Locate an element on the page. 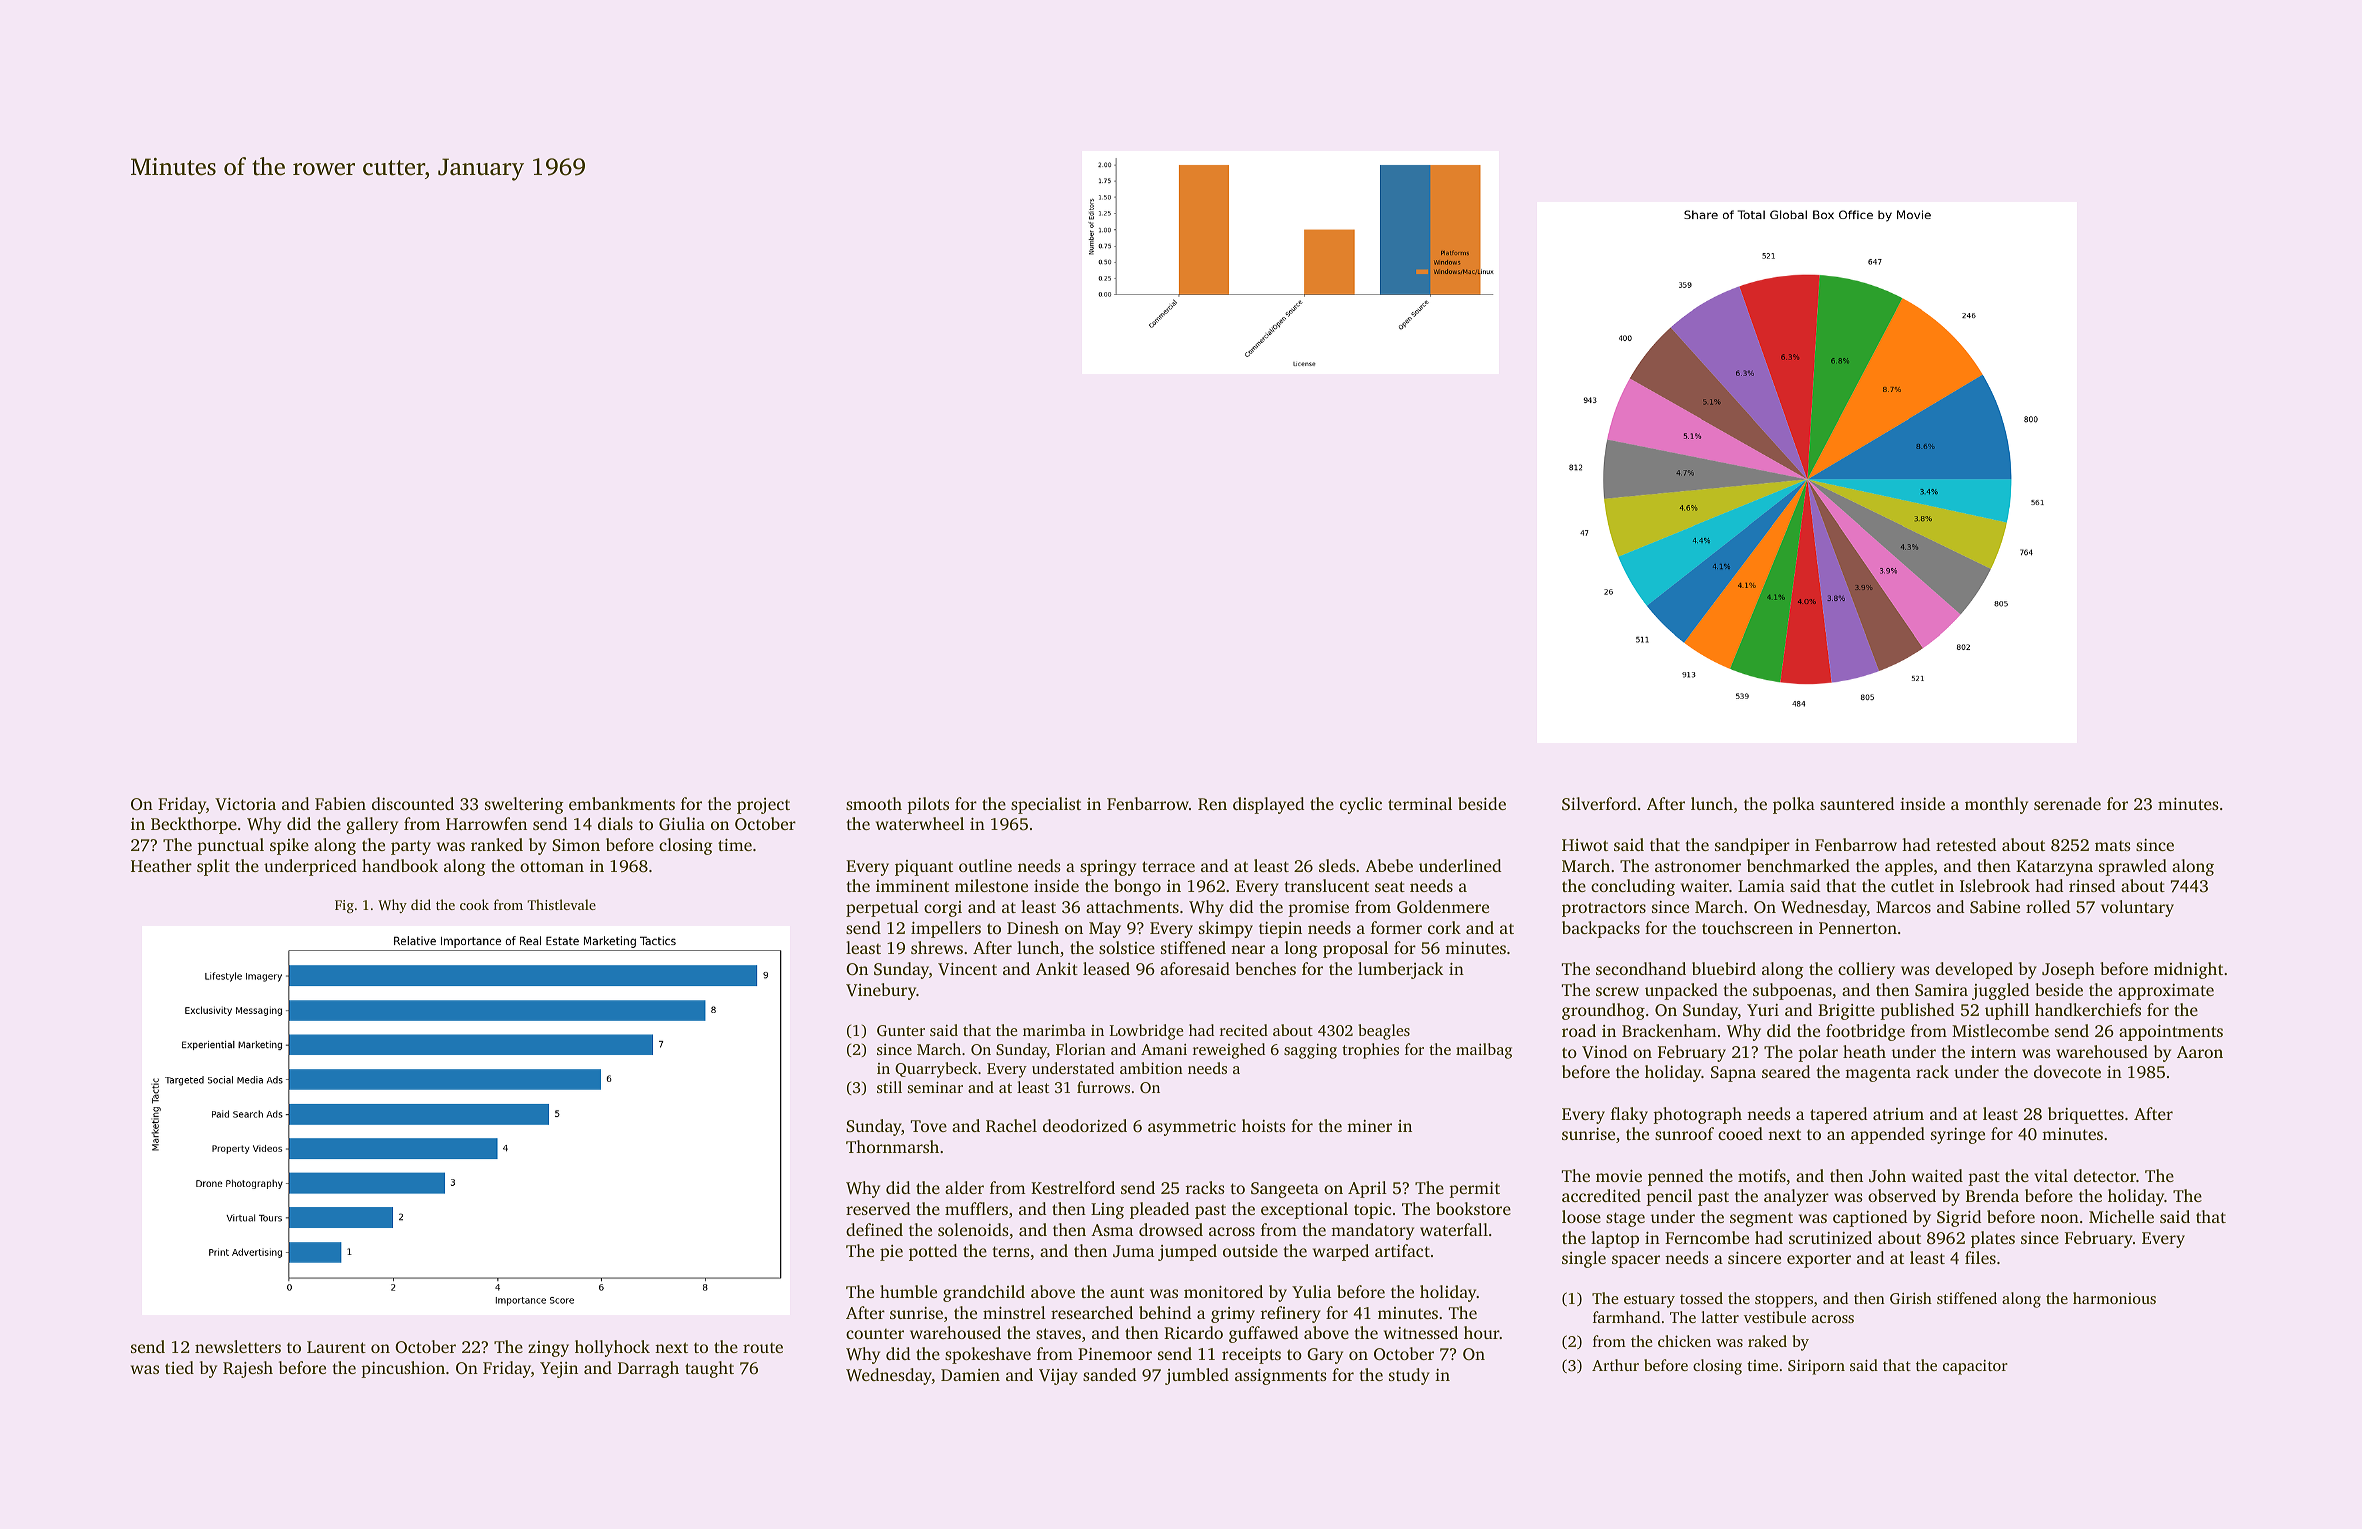 This image has width=2362, height=1529. monthly is located at coordinates (1996, 805).
